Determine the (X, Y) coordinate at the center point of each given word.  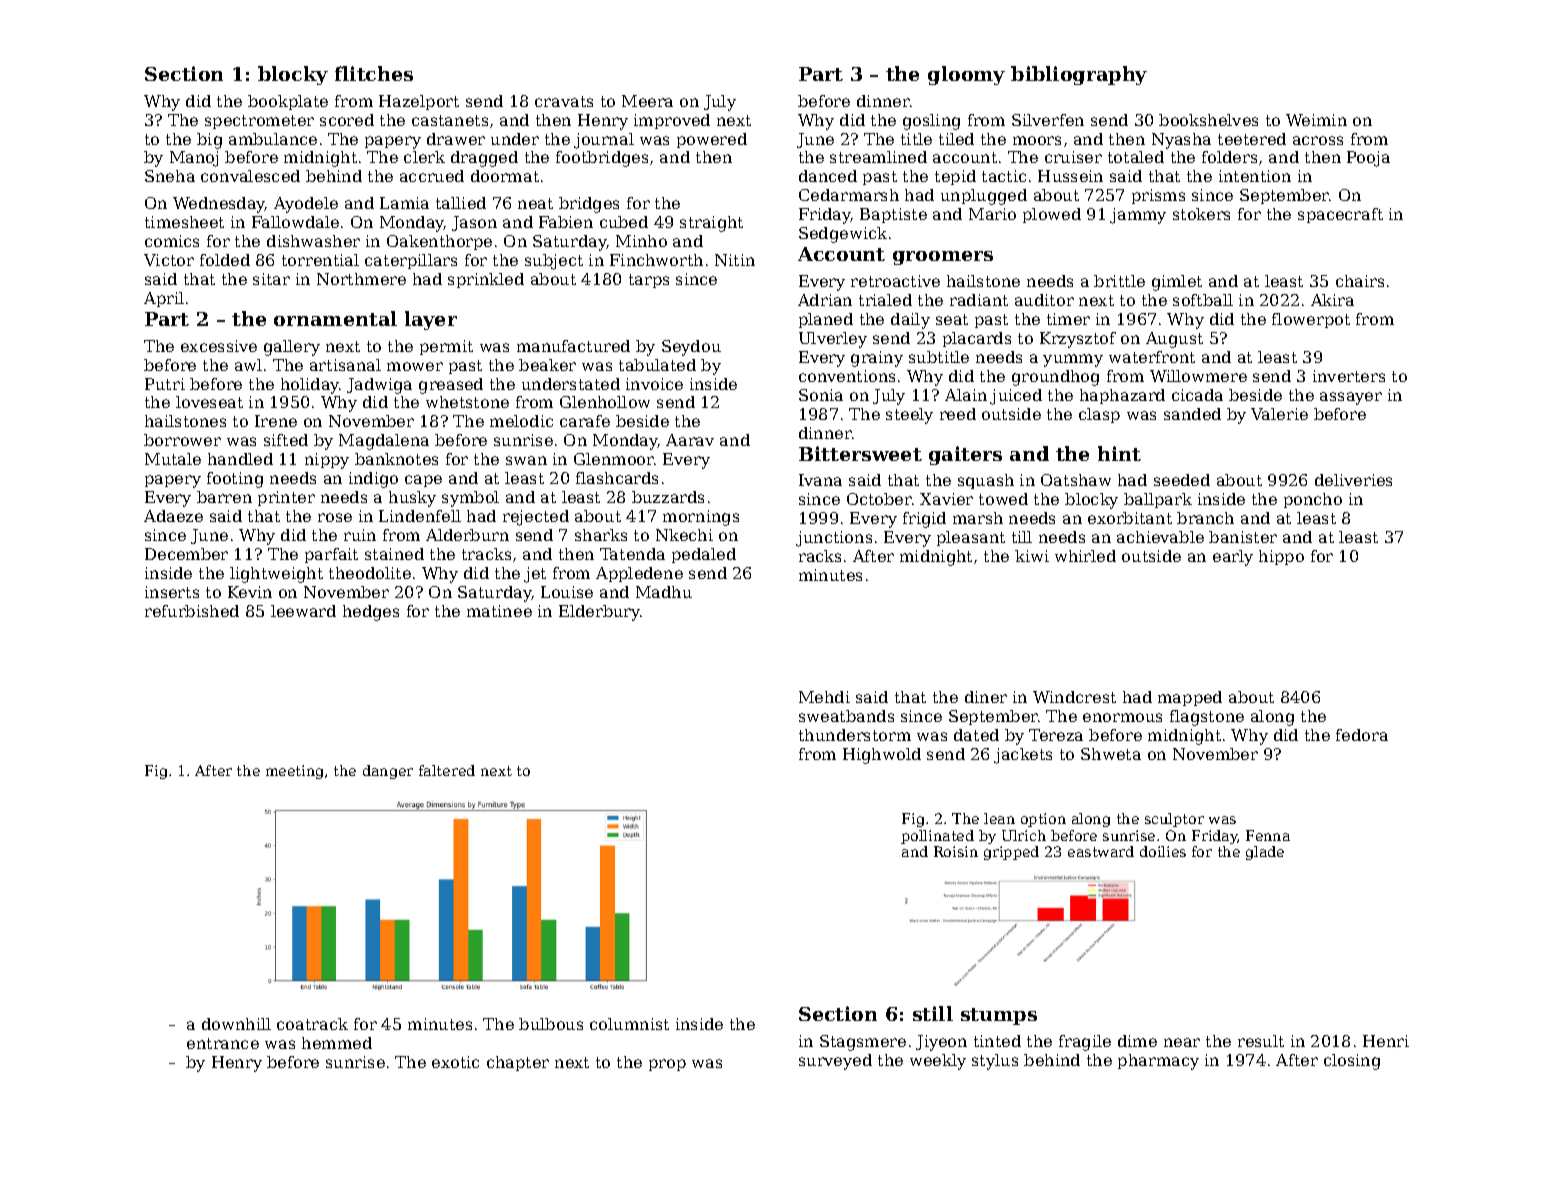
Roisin (956, 851)
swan (526, 460)
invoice (654, 384)
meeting (294, 772)
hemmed (337, 1043)
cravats (564, 101)
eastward (1101, 851)
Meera (647, 101)
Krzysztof (1078, 340)
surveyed (835, 1062)
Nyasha (1181, 141)
